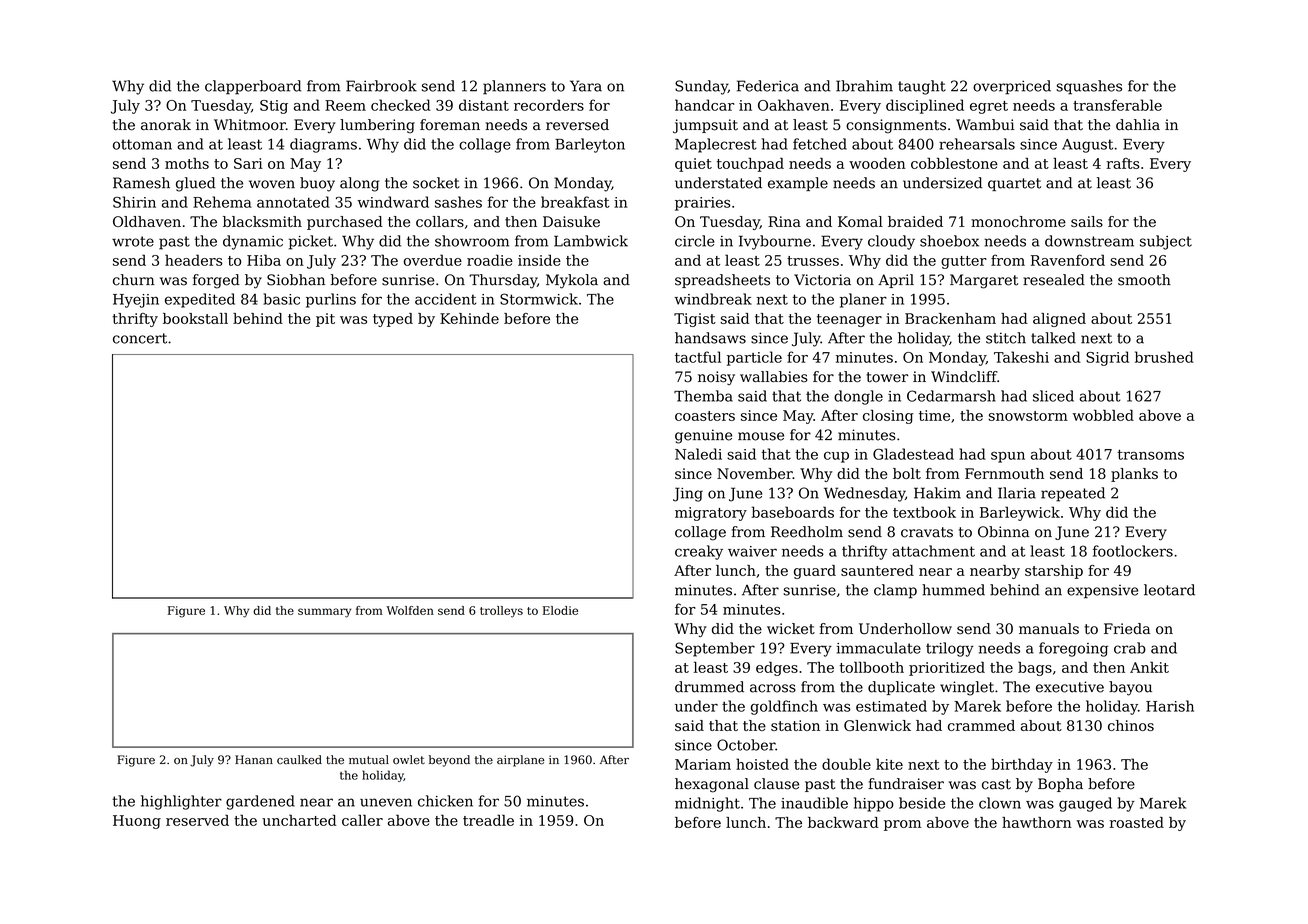  What do you see at coordinates (1127, 628) in the document?
I see `Frieda` at bounding box center [1127, 628].
